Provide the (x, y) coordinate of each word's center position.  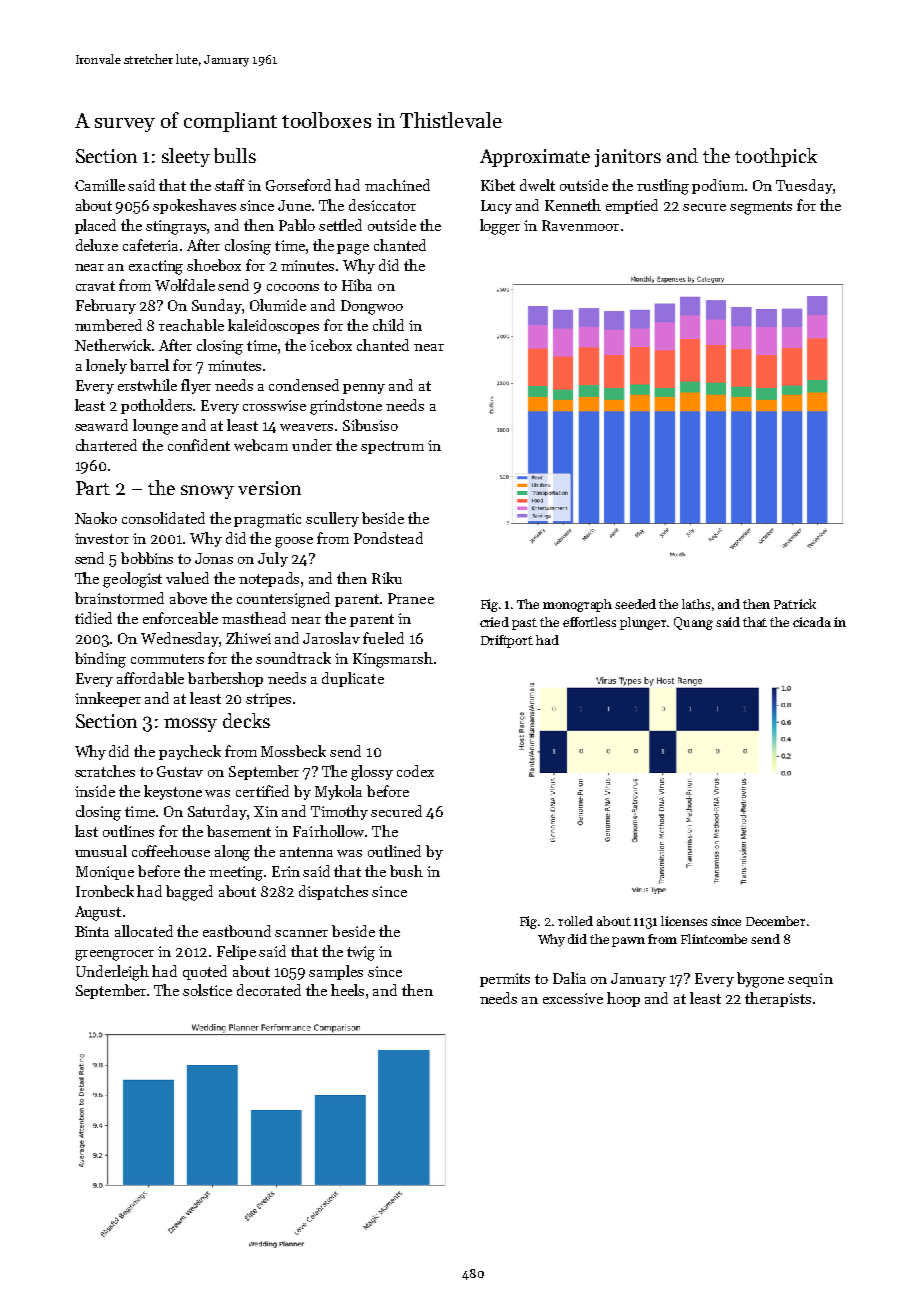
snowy (207, 492)
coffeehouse (171, 851)
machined (397, 185)
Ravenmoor (580, 225)
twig (361, 953)
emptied (632, 206)
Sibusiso (370, 425)
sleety (186, 157)
